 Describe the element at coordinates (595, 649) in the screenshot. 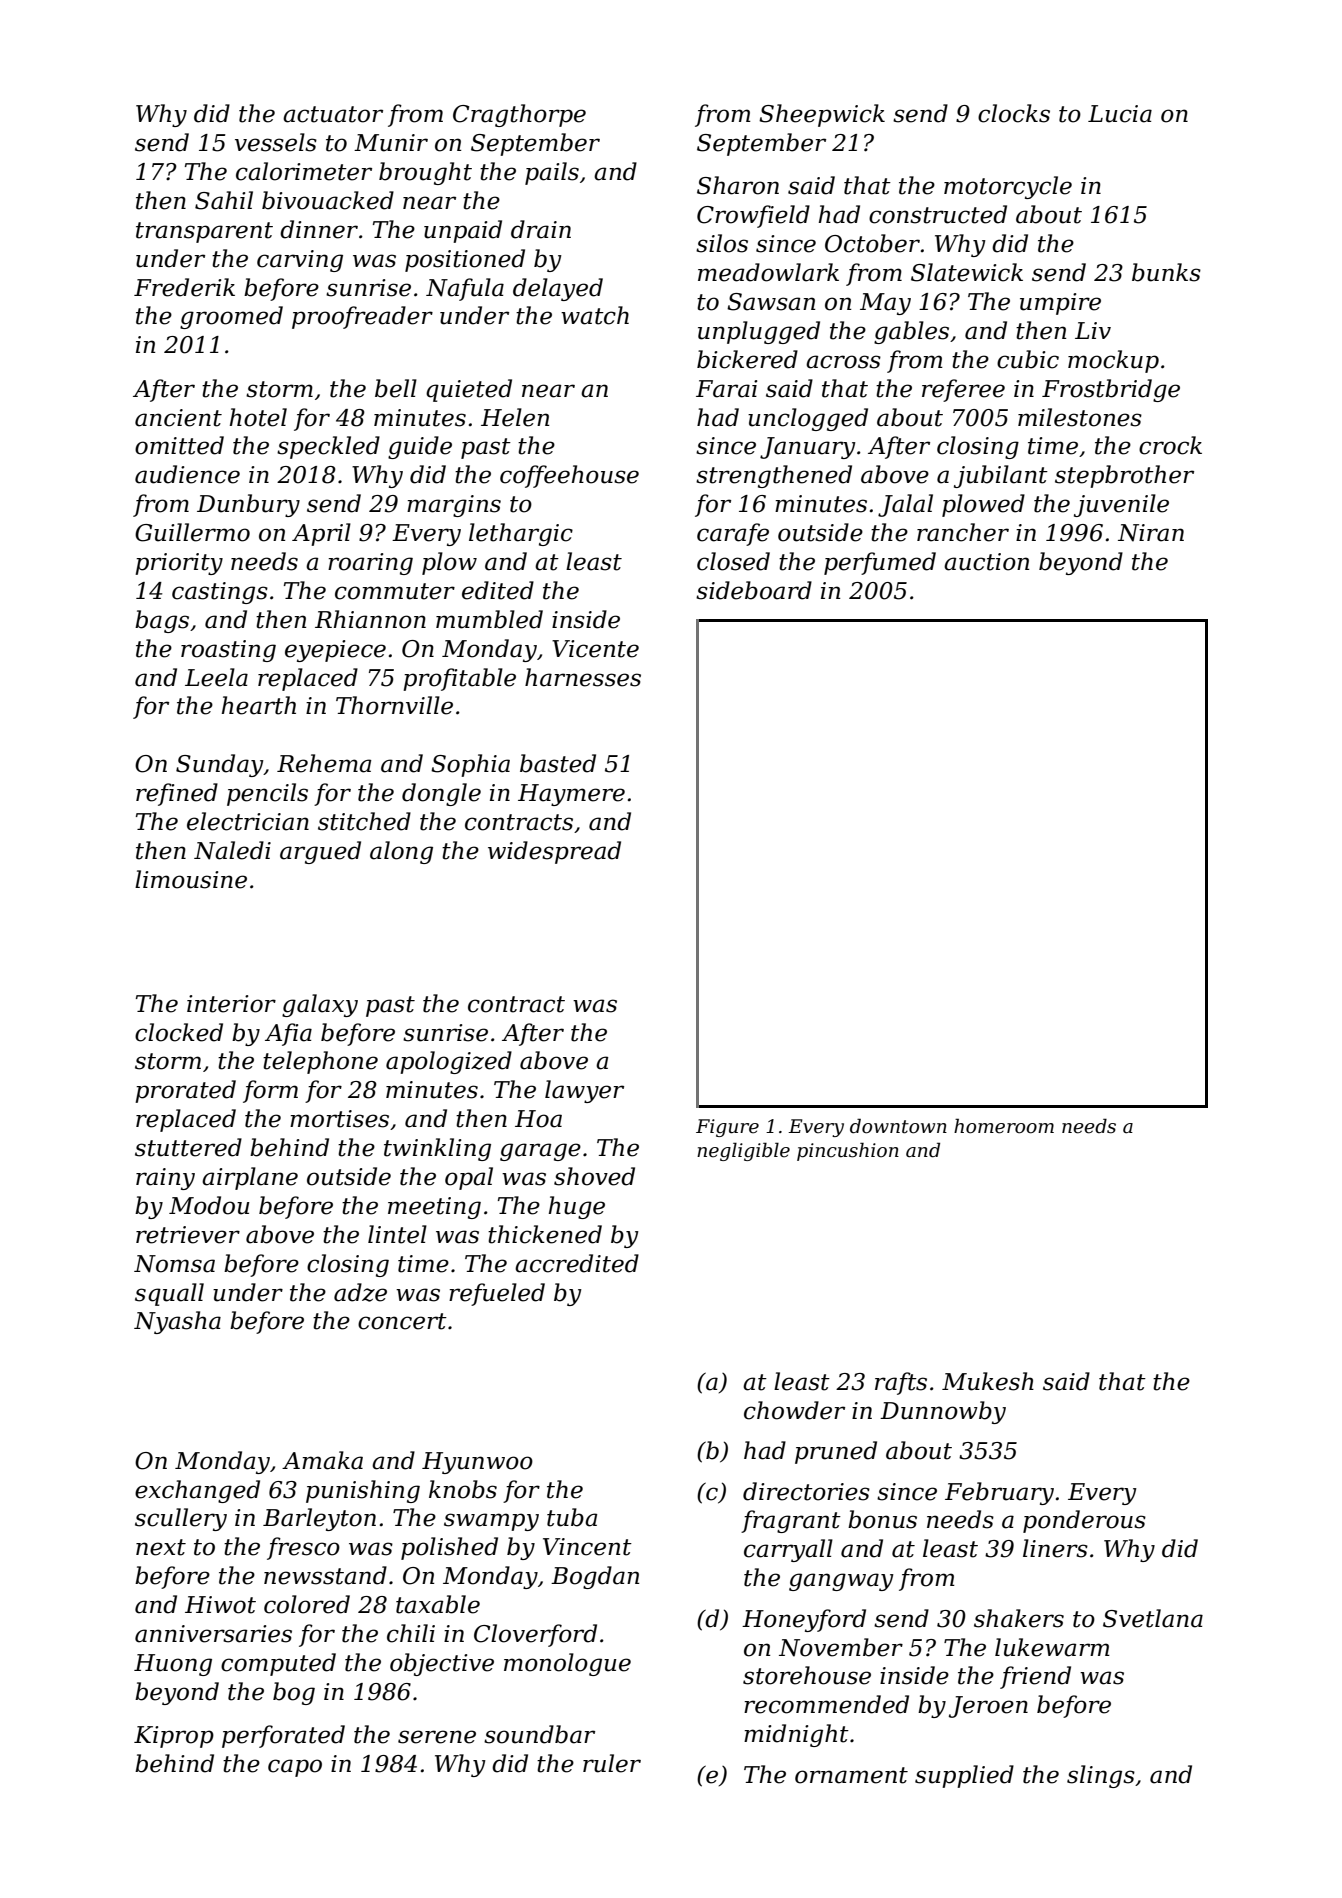

I see `Vicente` at that location.
